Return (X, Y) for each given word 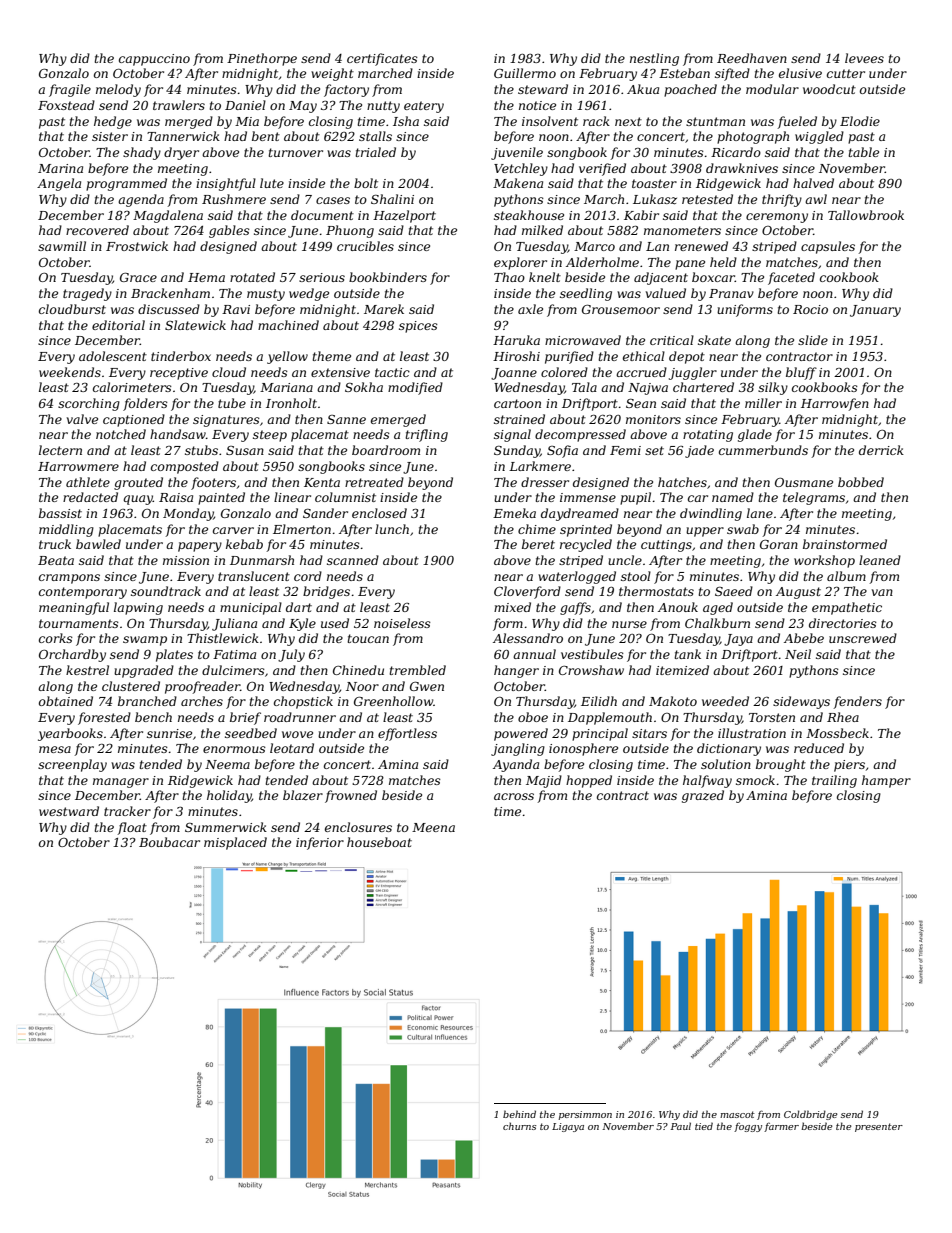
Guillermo (525, 73)
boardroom (386, 450)
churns (519, 1126)
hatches (682, 482)
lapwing (138, 608)
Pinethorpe (262, 59)
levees (864, 58)
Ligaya (568, 1127)
